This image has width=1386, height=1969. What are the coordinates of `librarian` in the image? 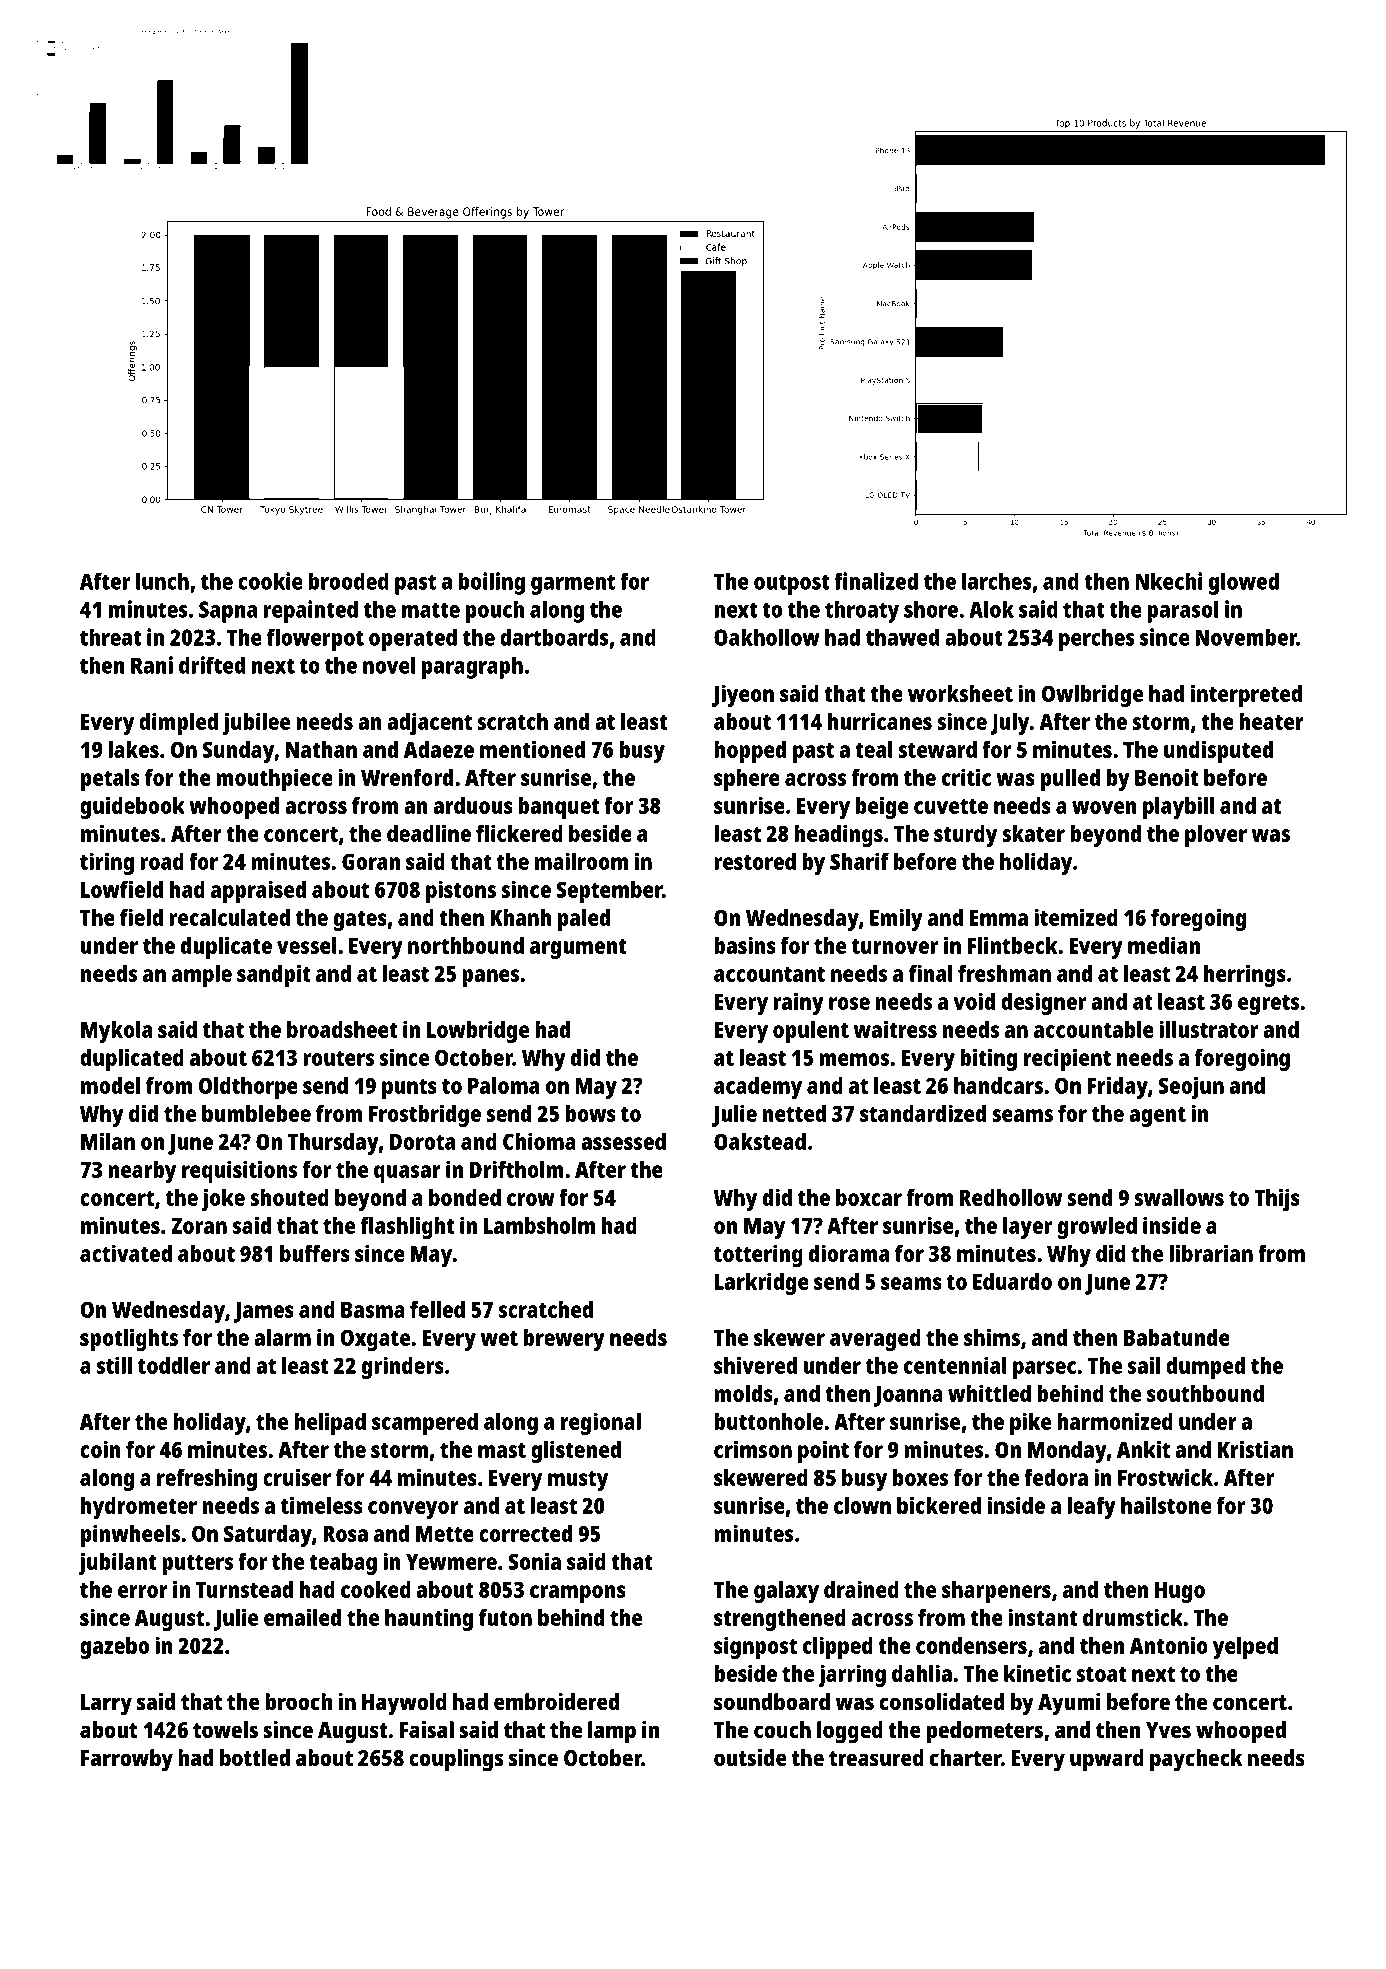 It's located at (1211, 1253).
